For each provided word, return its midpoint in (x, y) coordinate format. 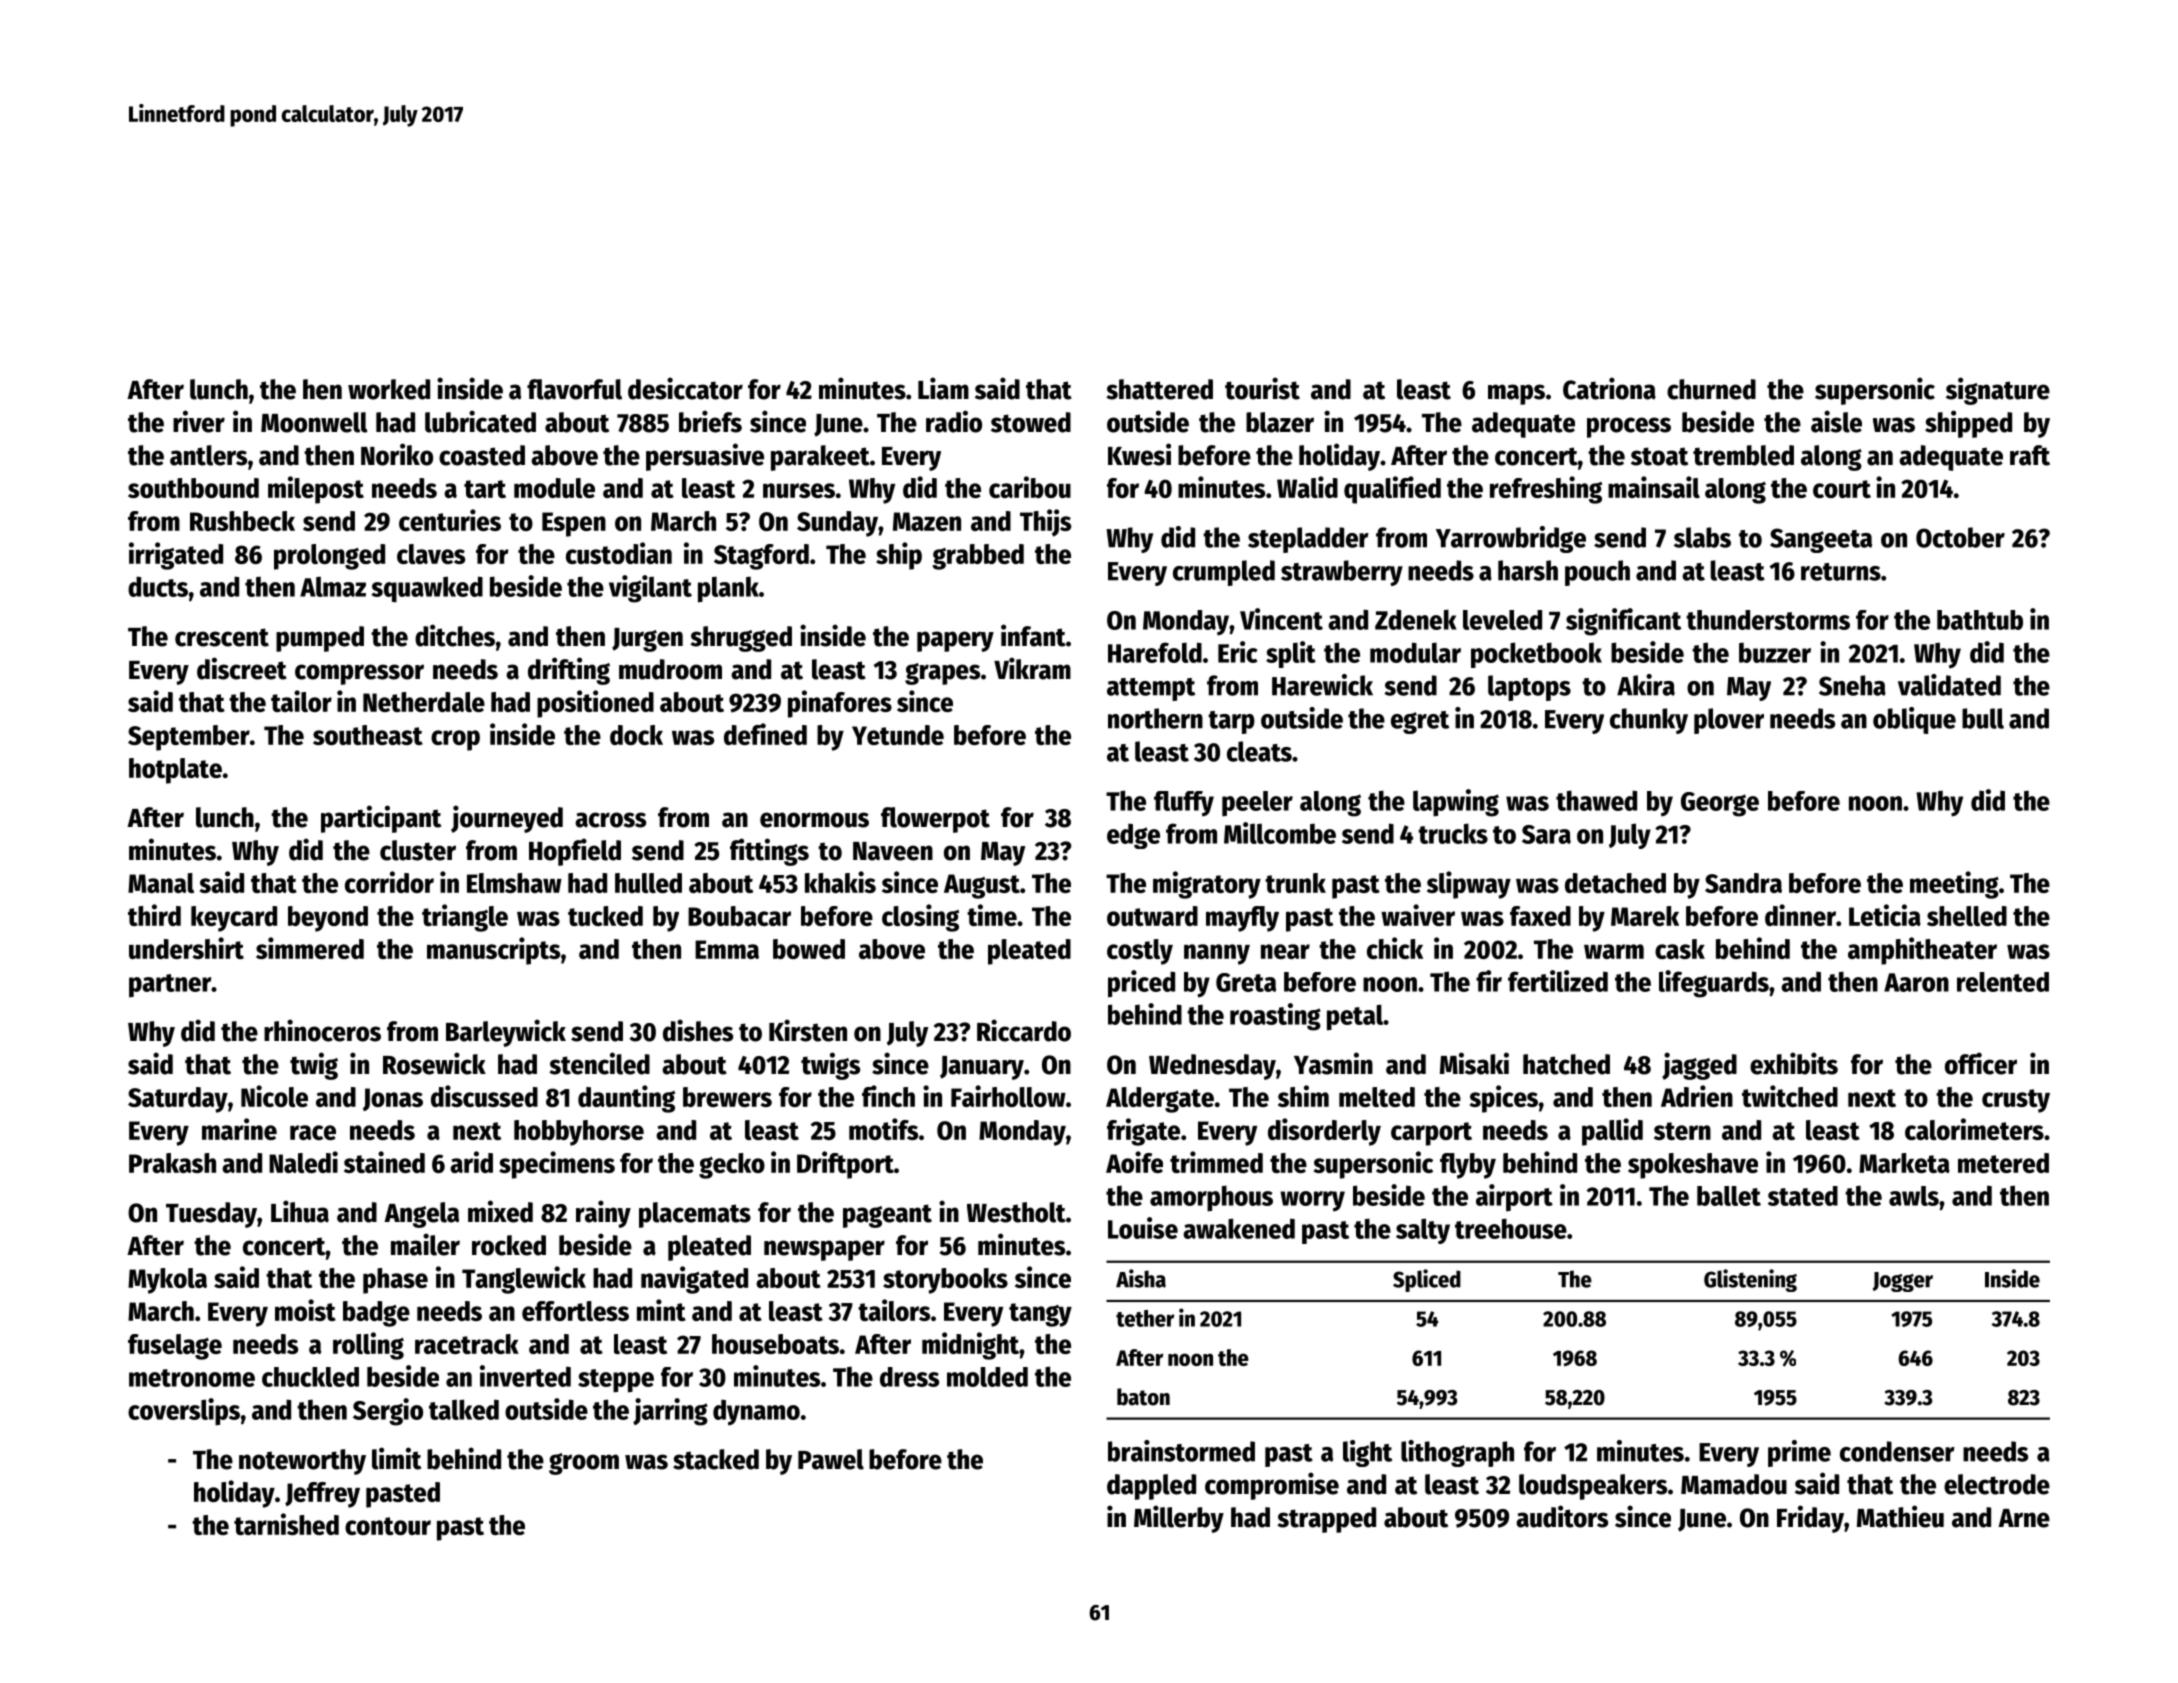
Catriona (1609, 388)
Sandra (1743, 883)
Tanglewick (524, 1280)
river (199, 421)
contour (388, 1526)
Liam (943, 388)
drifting (569, 671)
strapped (1326, 1520)
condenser (1897, 1451)
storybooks (945, 1281)
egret (1420, 722)
